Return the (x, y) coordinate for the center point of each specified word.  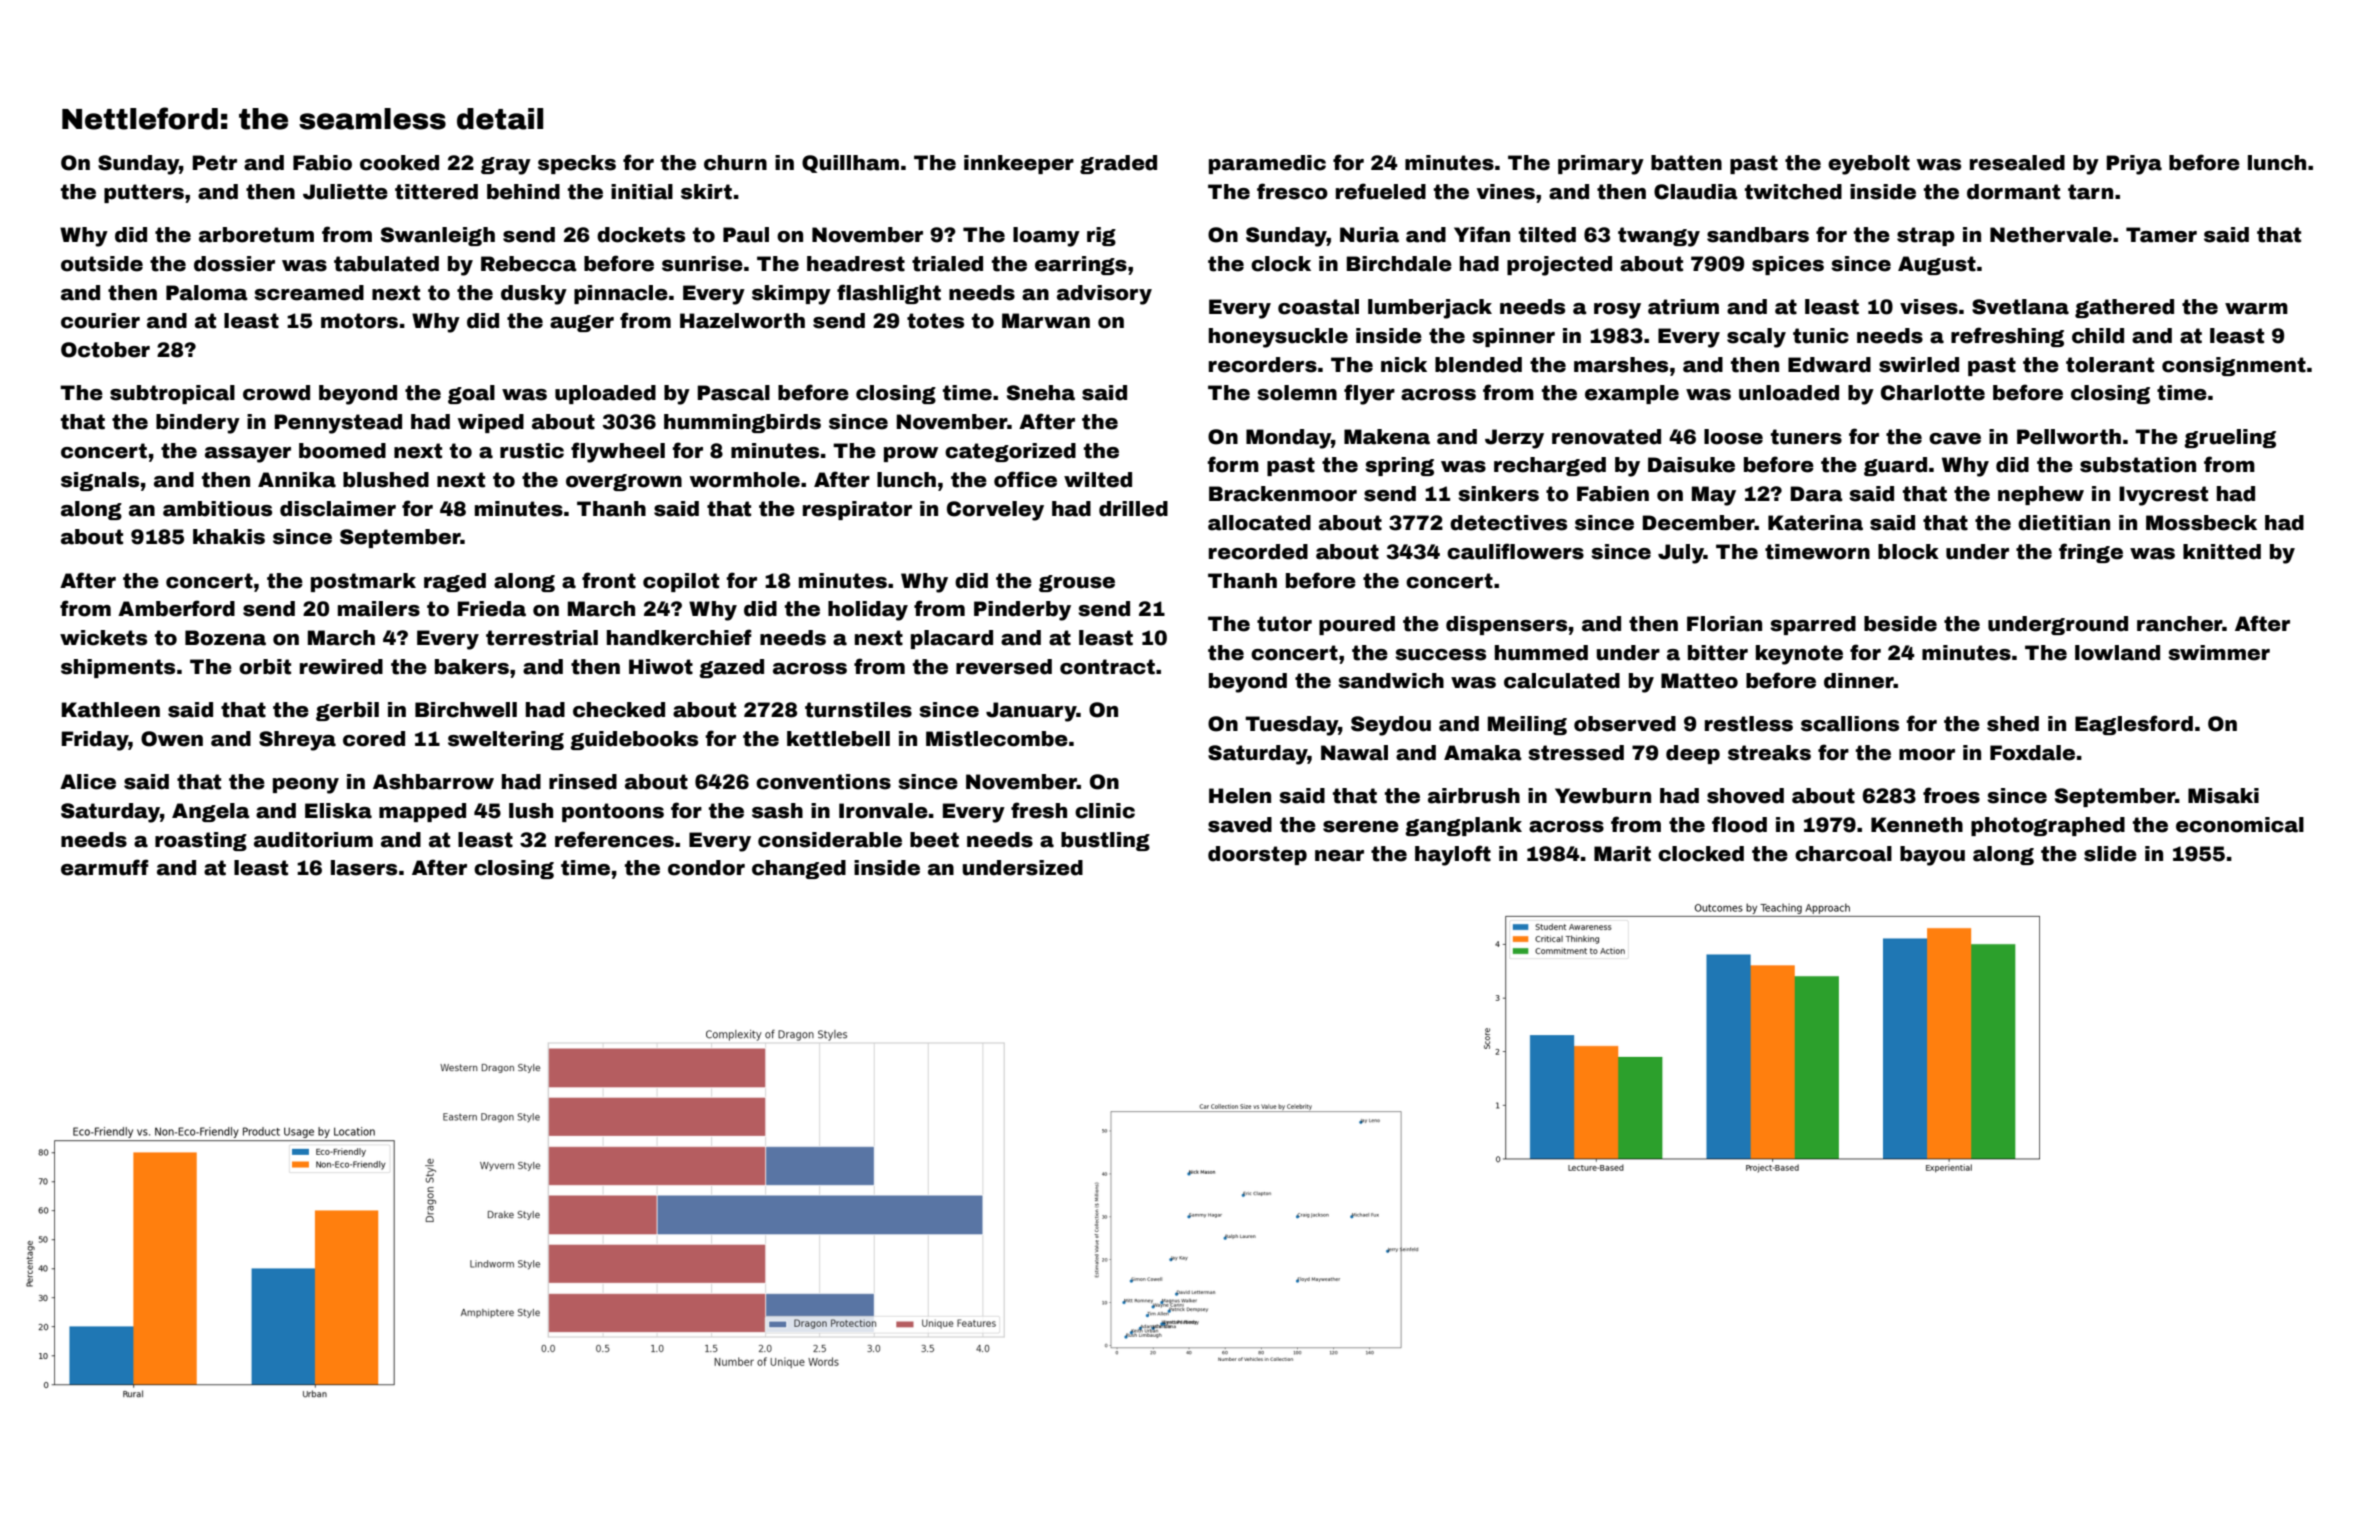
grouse (1077, 583)
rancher (2180, 624)
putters (144, 193)
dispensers (1506, 625)
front (609, 580)
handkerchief (679, 637)
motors (359, 321)
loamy (1046, 237)
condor (706, 868)
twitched (1793, 192)
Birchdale (1399, 264)
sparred (1813, 625)
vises (1929, 307)
